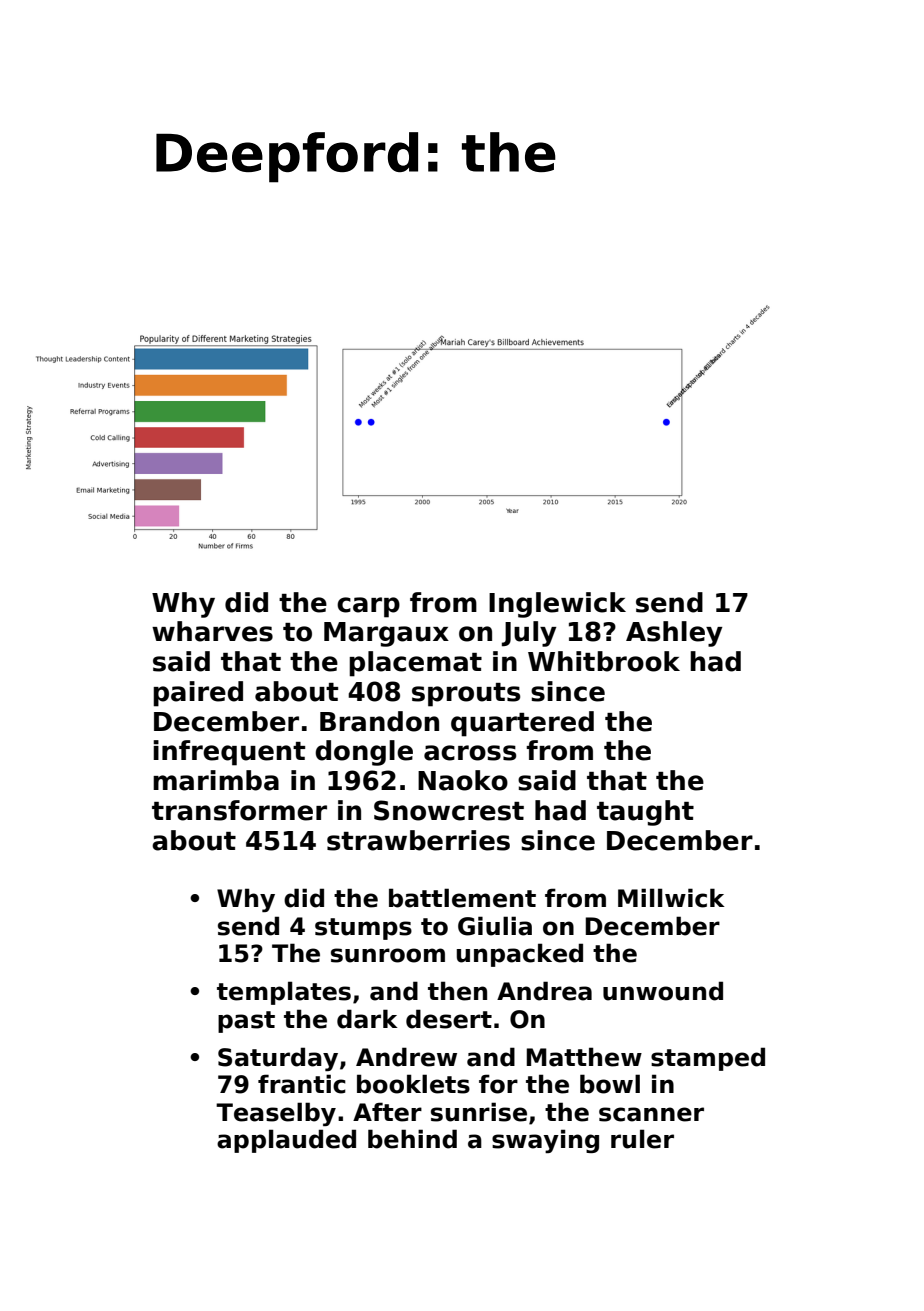 The width and height of the screenshot is (924, 1311). Describe the element at coordinates (663, 991) in the screenshot. I see `unwound` at that location.
